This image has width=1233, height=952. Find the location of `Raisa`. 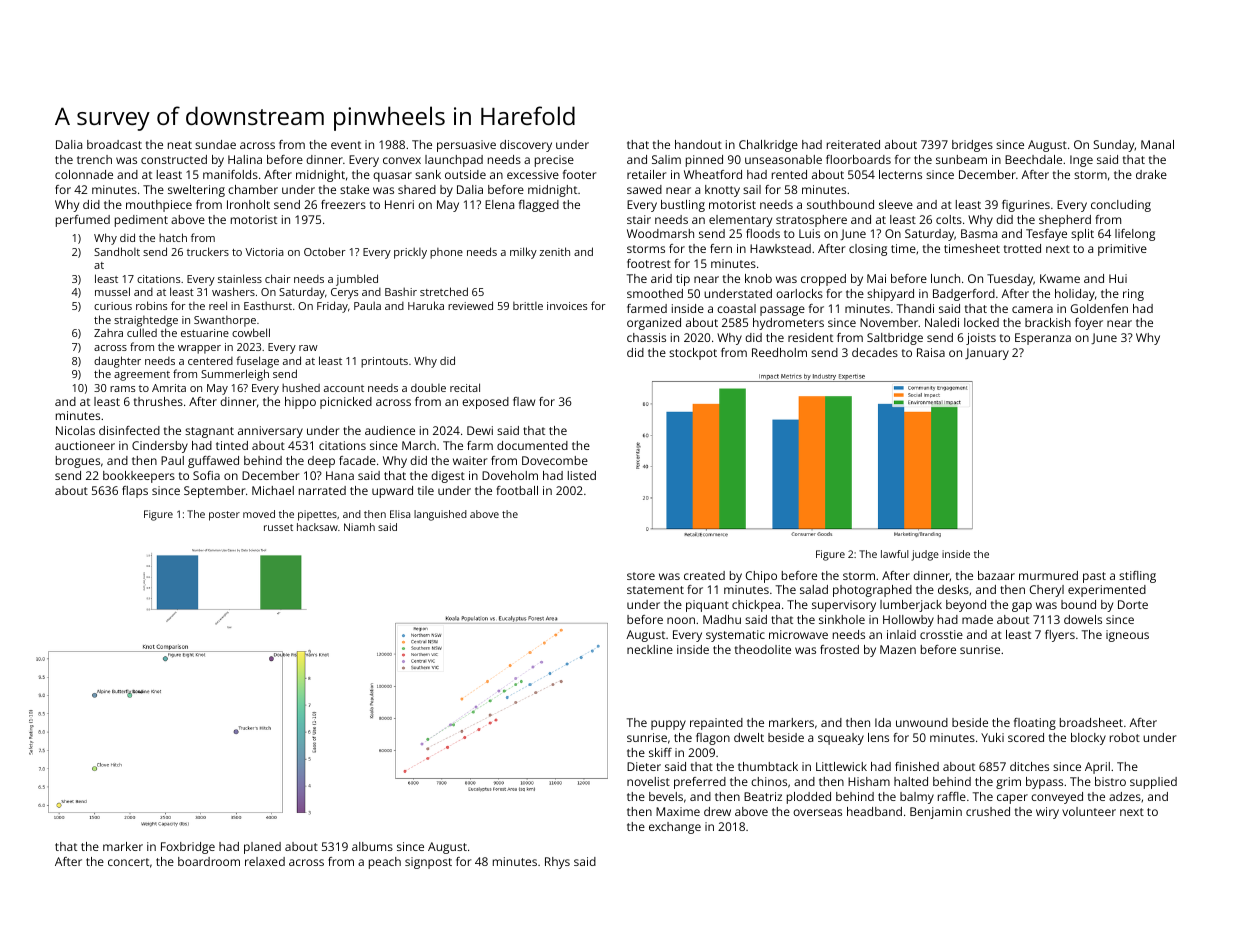

Raisa is located at coordinates (931, 352).
